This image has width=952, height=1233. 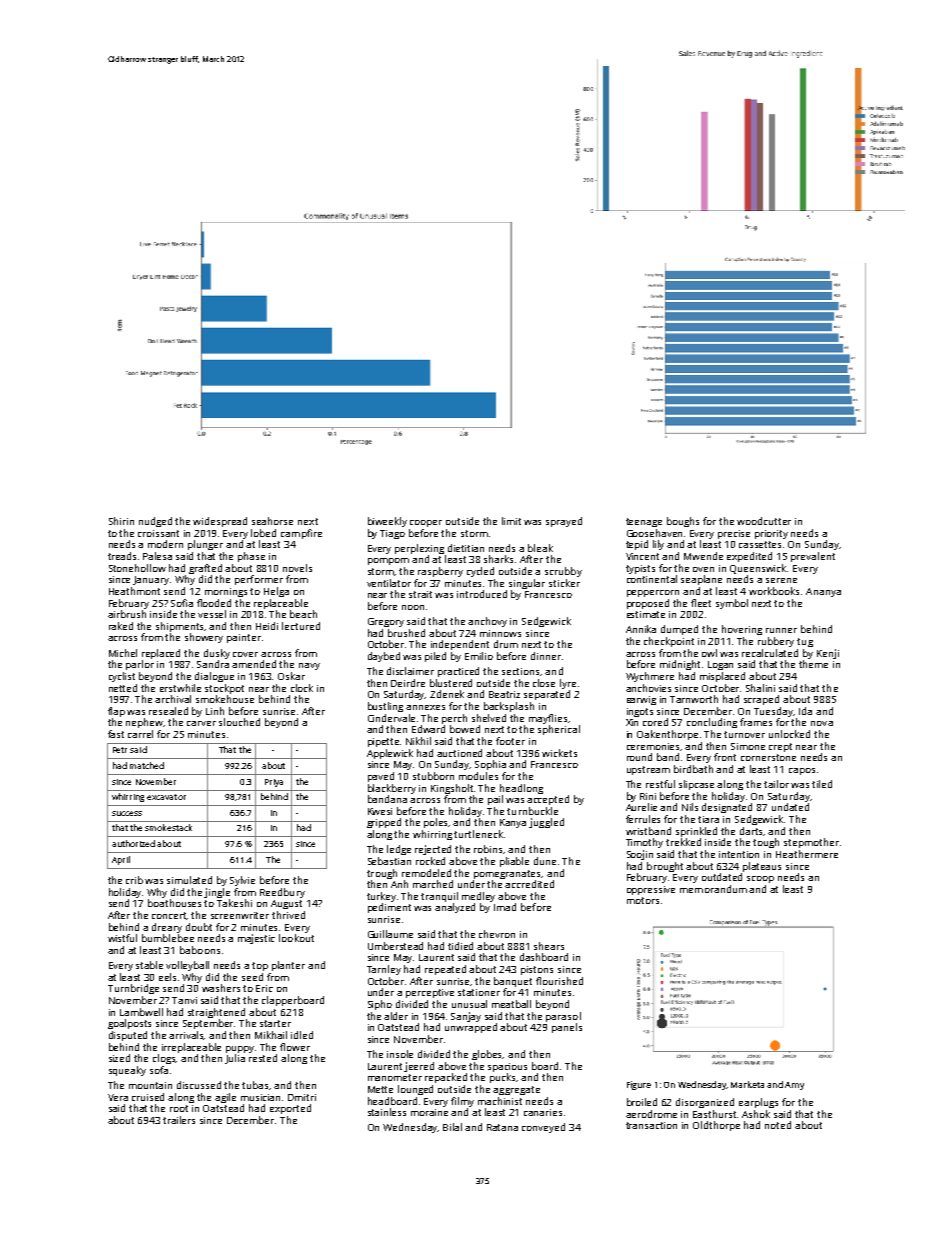 I want to click on theme, so click(x=813, y=664).
